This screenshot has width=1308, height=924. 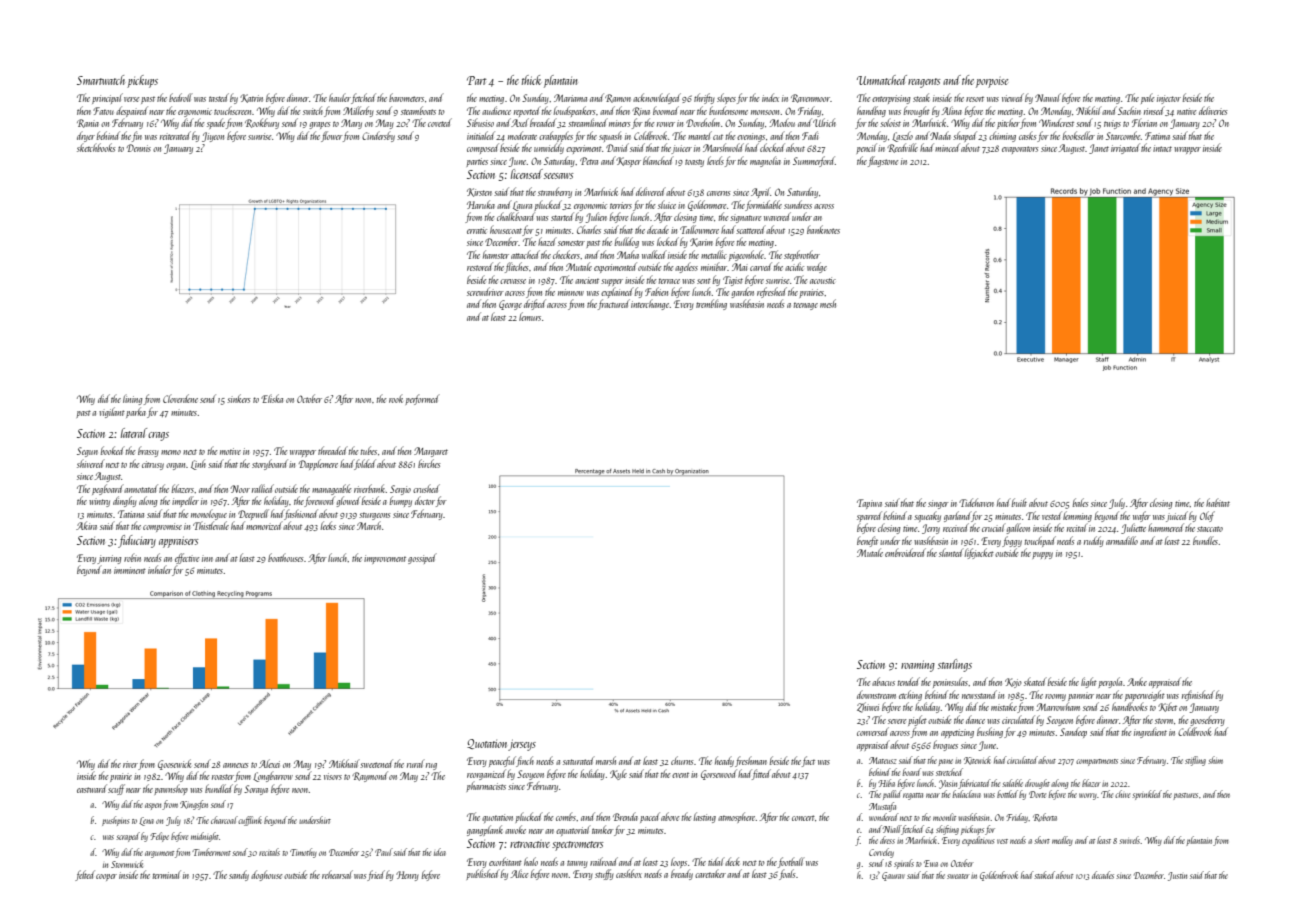 I want to click on built, so click(x=1019, y=502).
